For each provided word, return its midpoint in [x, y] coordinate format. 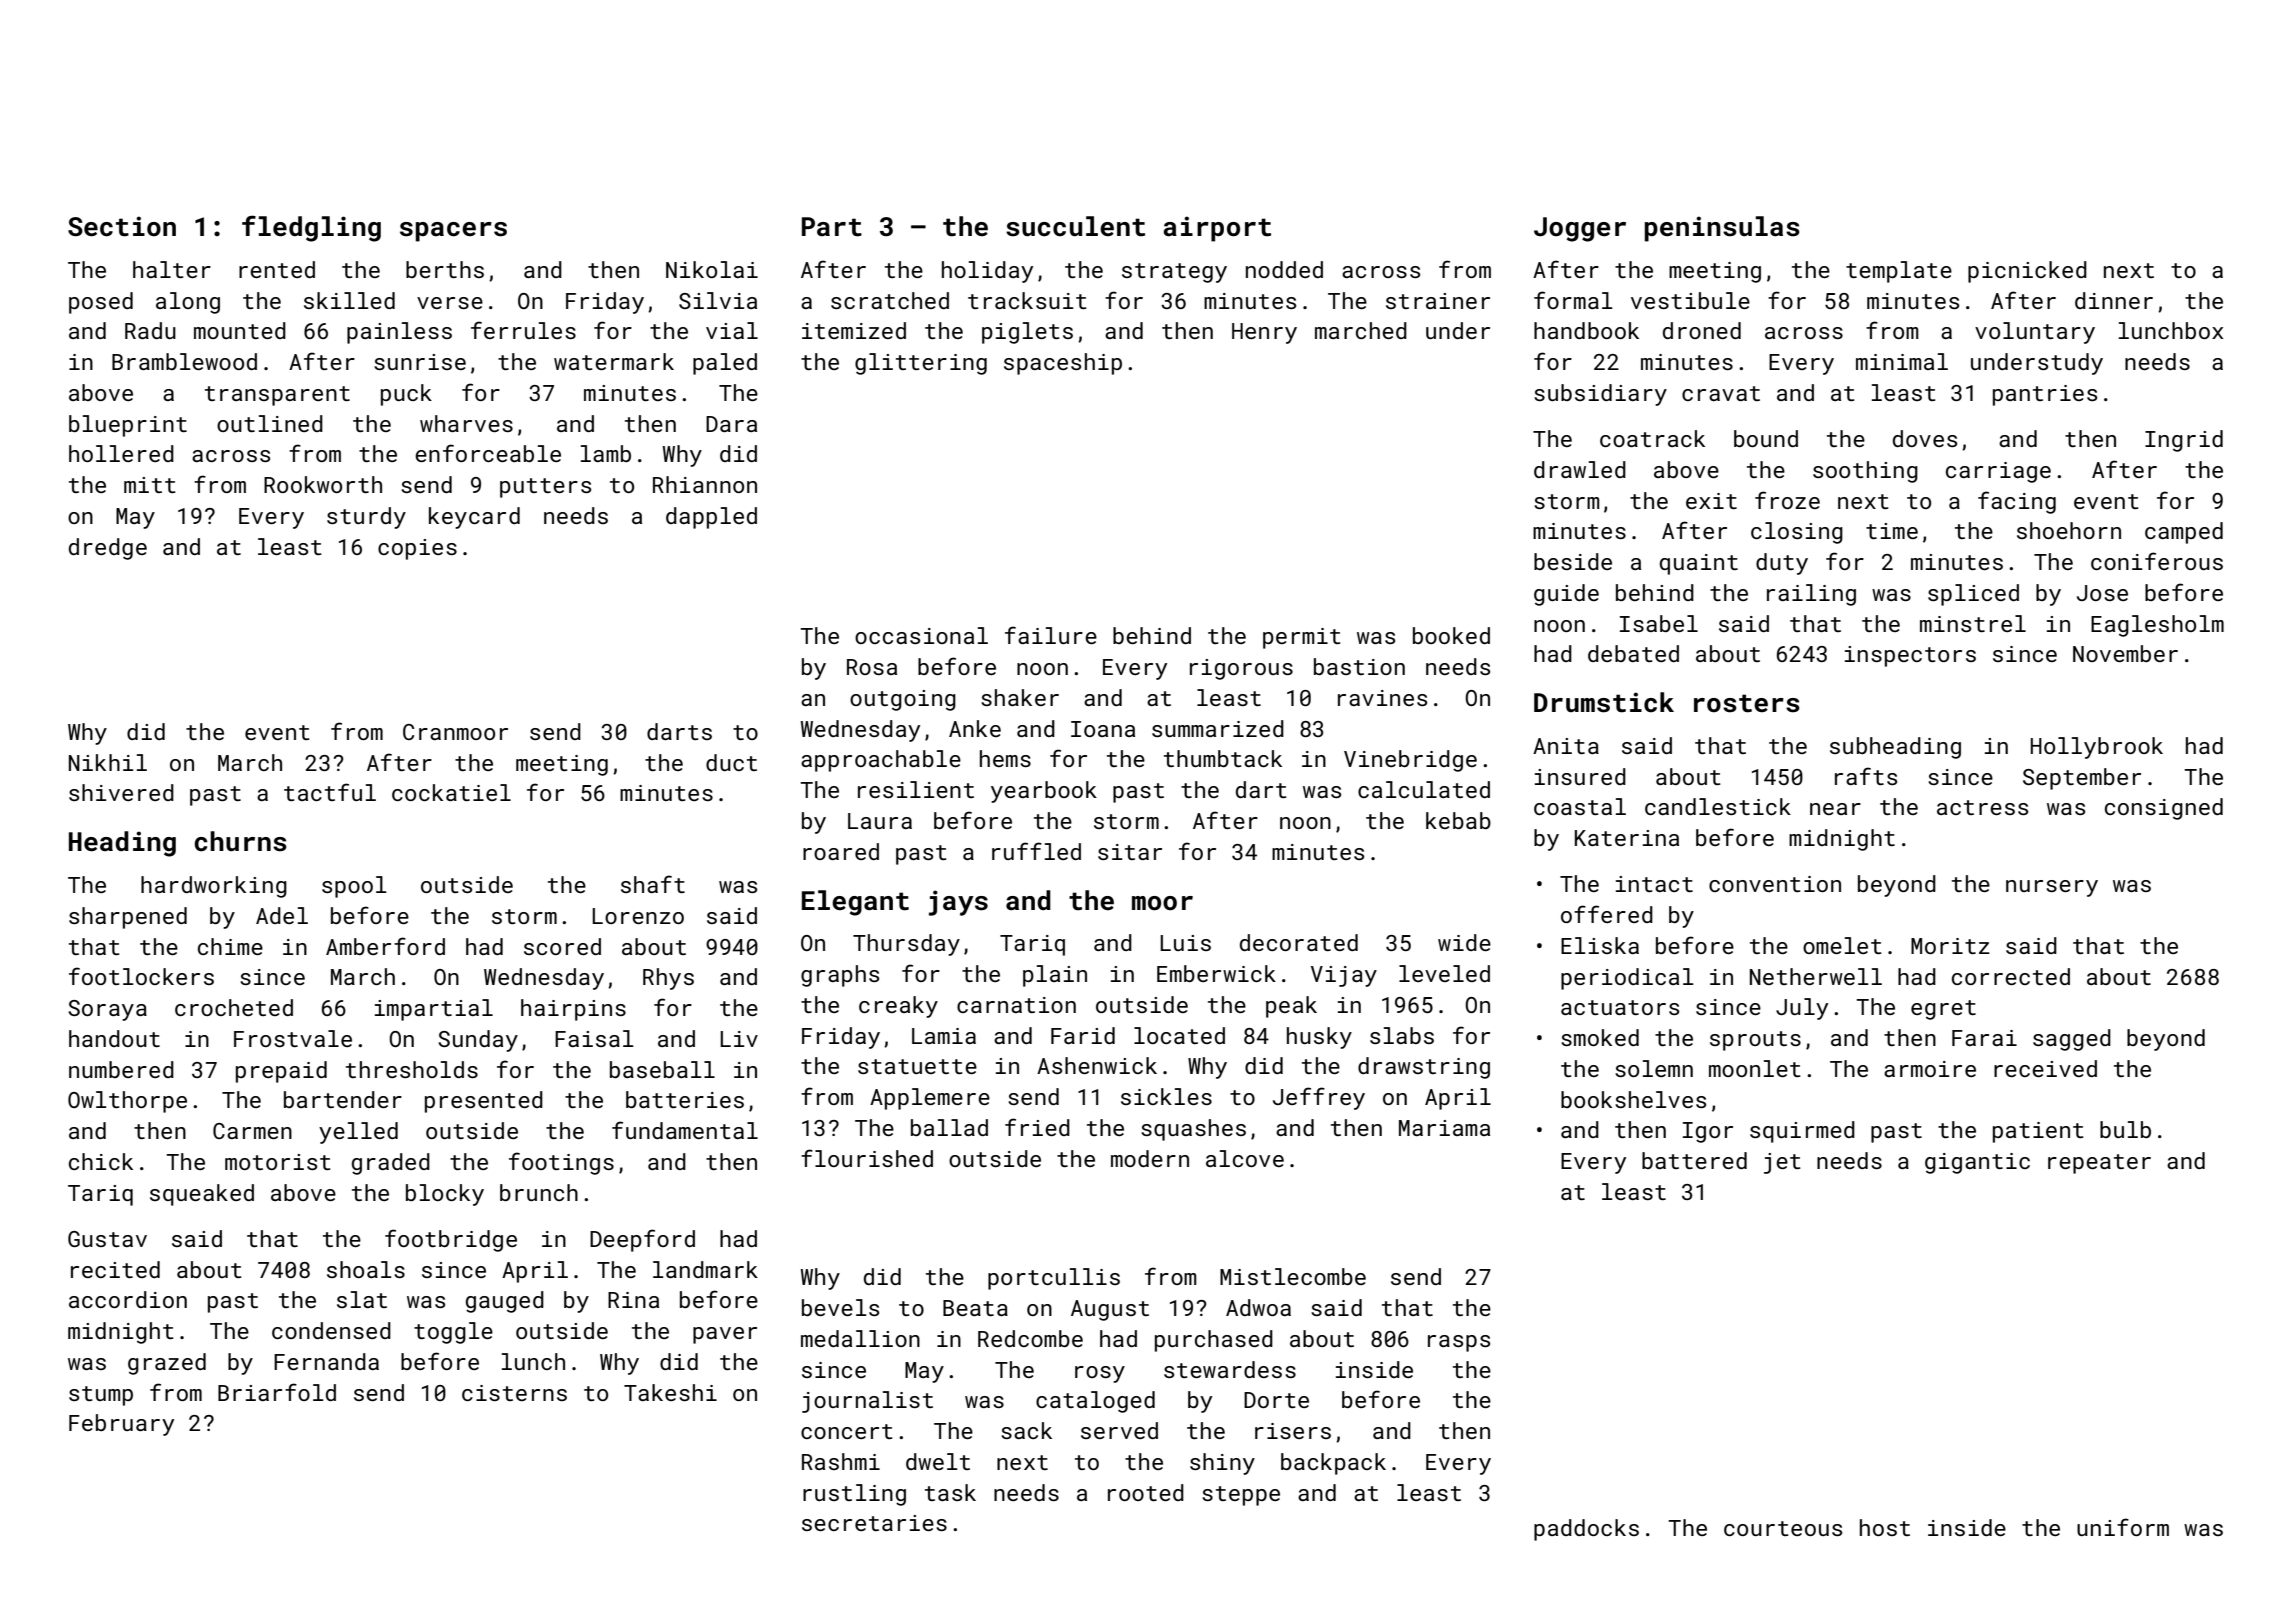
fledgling [311, 228]
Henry [1264, 333]
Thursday [906, 945]
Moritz [1950, 946]
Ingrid [2184, 441]
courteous [1783, 1528]
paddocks [1586, 1530]
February [121, 1425]
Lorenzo [638, 916]
